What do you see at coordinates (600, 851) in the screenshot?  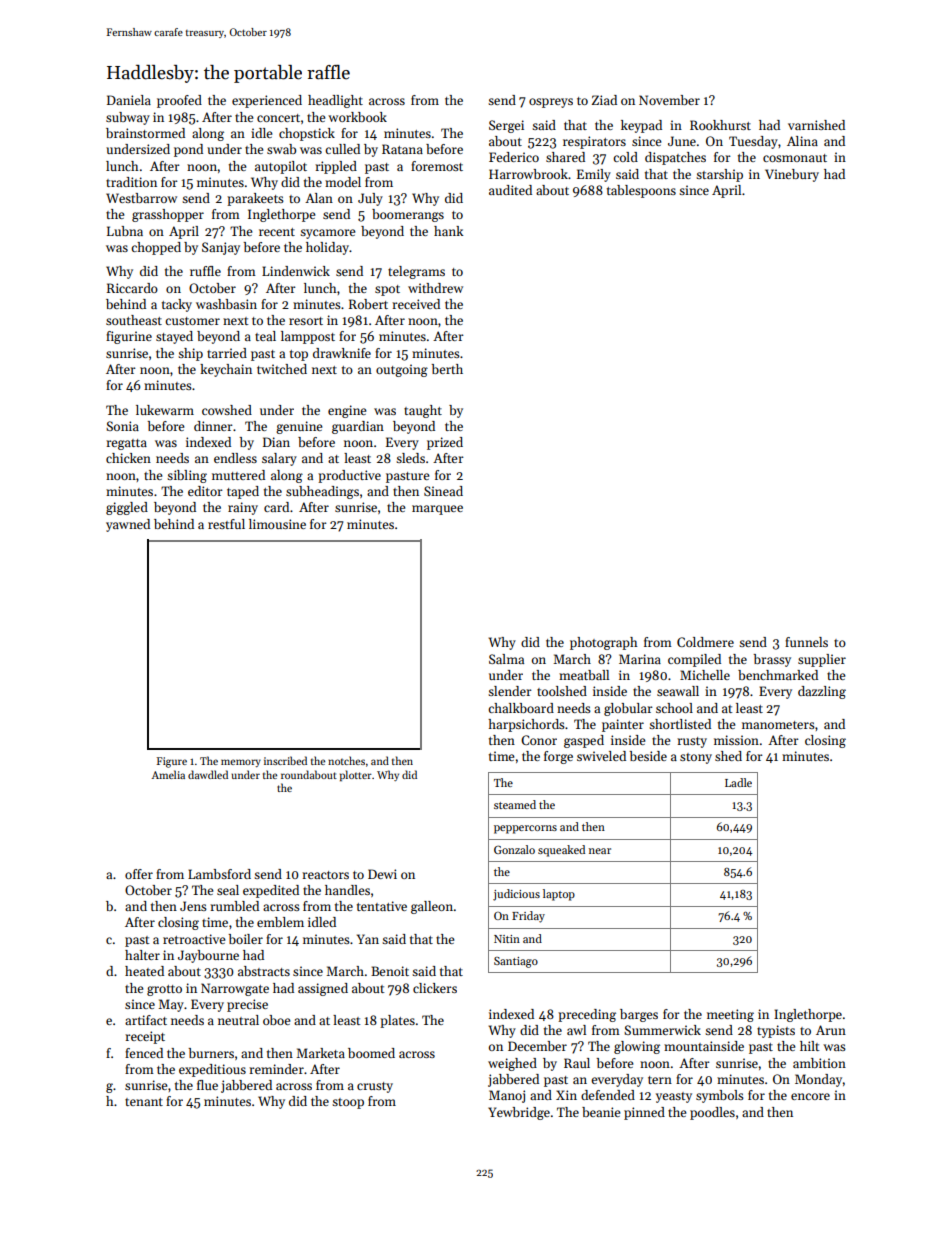 I see `near` at bounding box center [600, 851].
